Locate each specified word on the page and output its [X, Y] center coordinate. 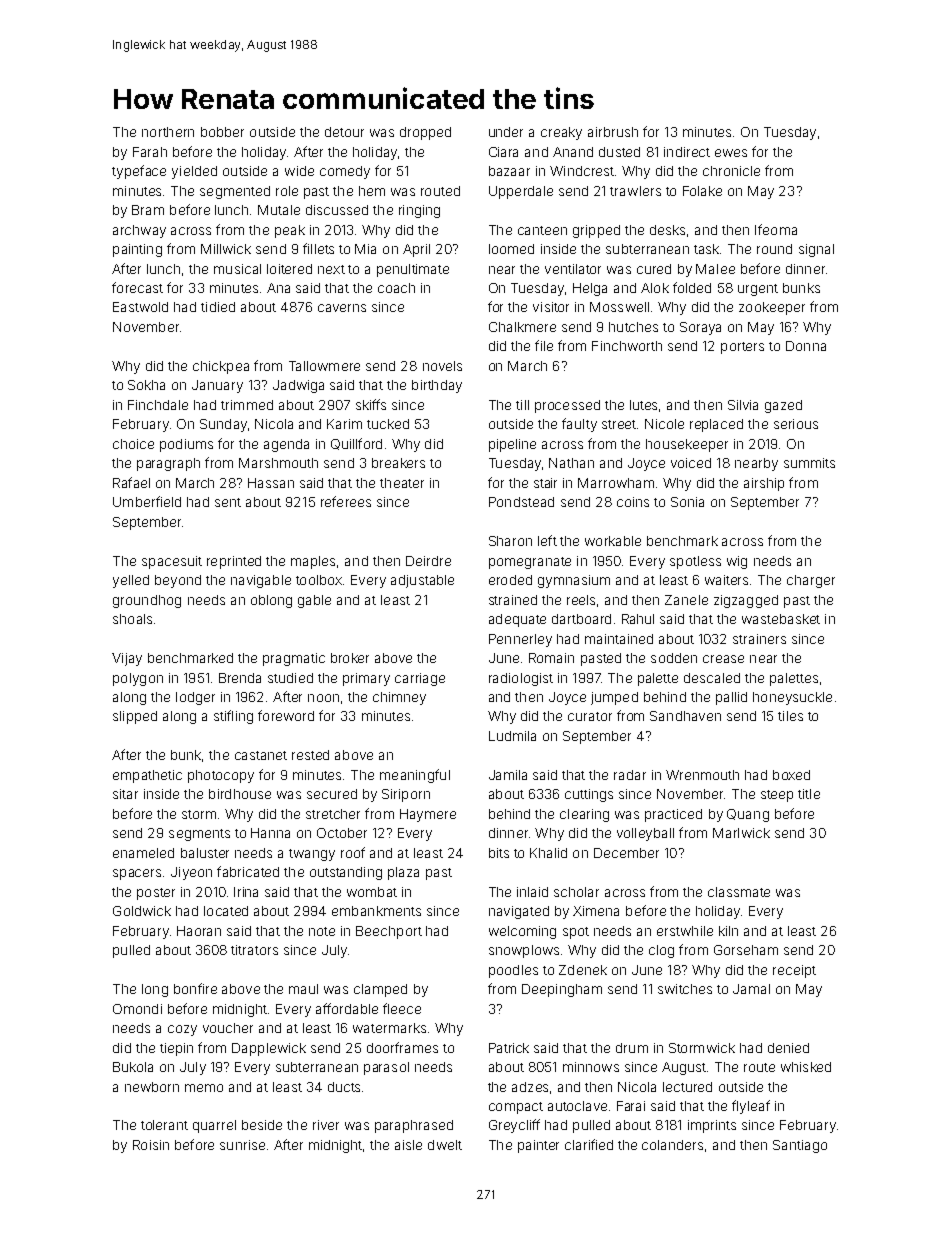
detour [344, 132]
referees [346, 501]
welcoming [522, 932]
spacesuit [172, 562]
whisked [806, 1067]
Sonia [687, 502]
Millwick [226, 249]
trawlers [635, 191]
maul [303, 989]
